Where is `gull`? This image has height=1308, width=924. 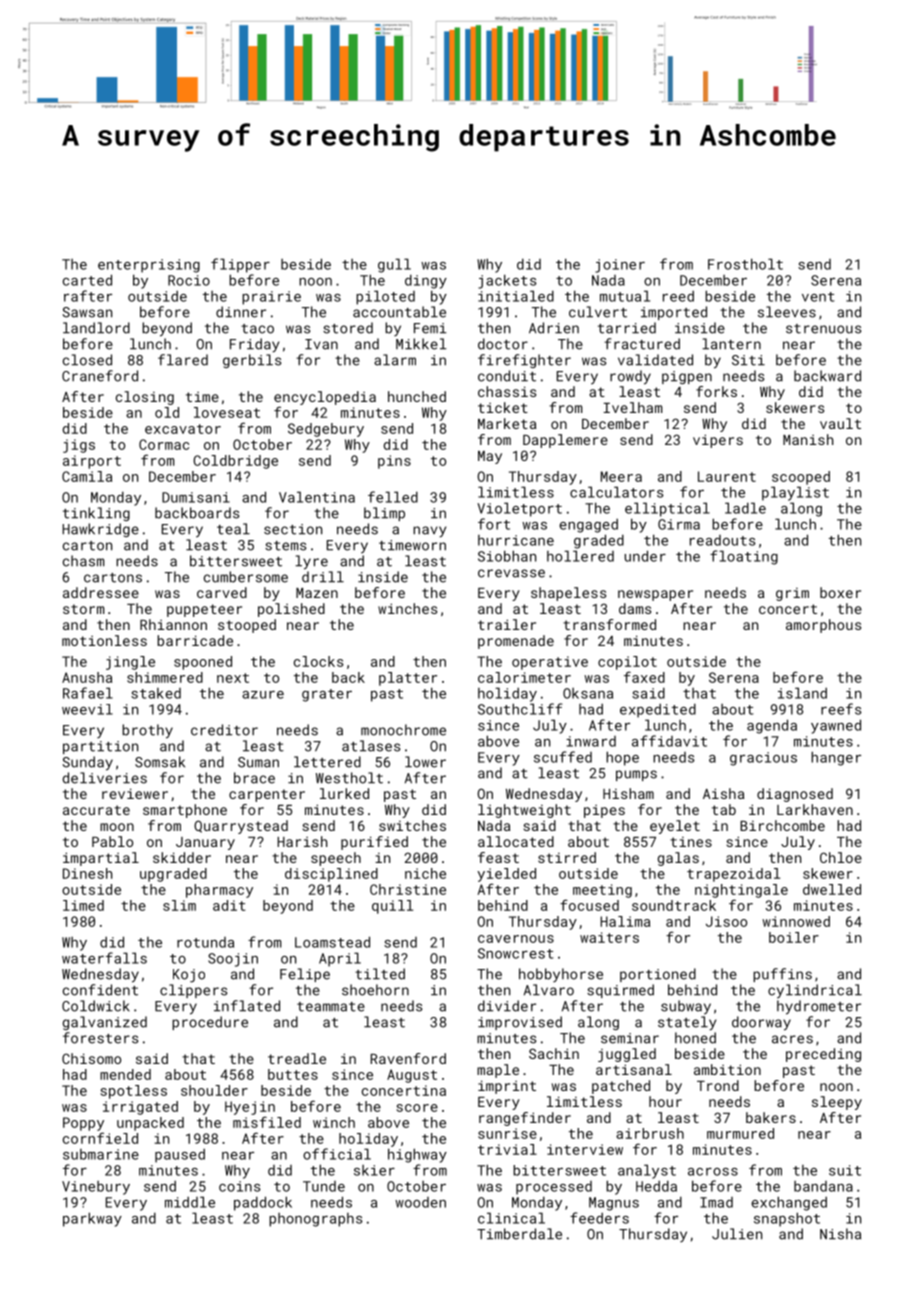 gull is located at coordinates (394, 265).
